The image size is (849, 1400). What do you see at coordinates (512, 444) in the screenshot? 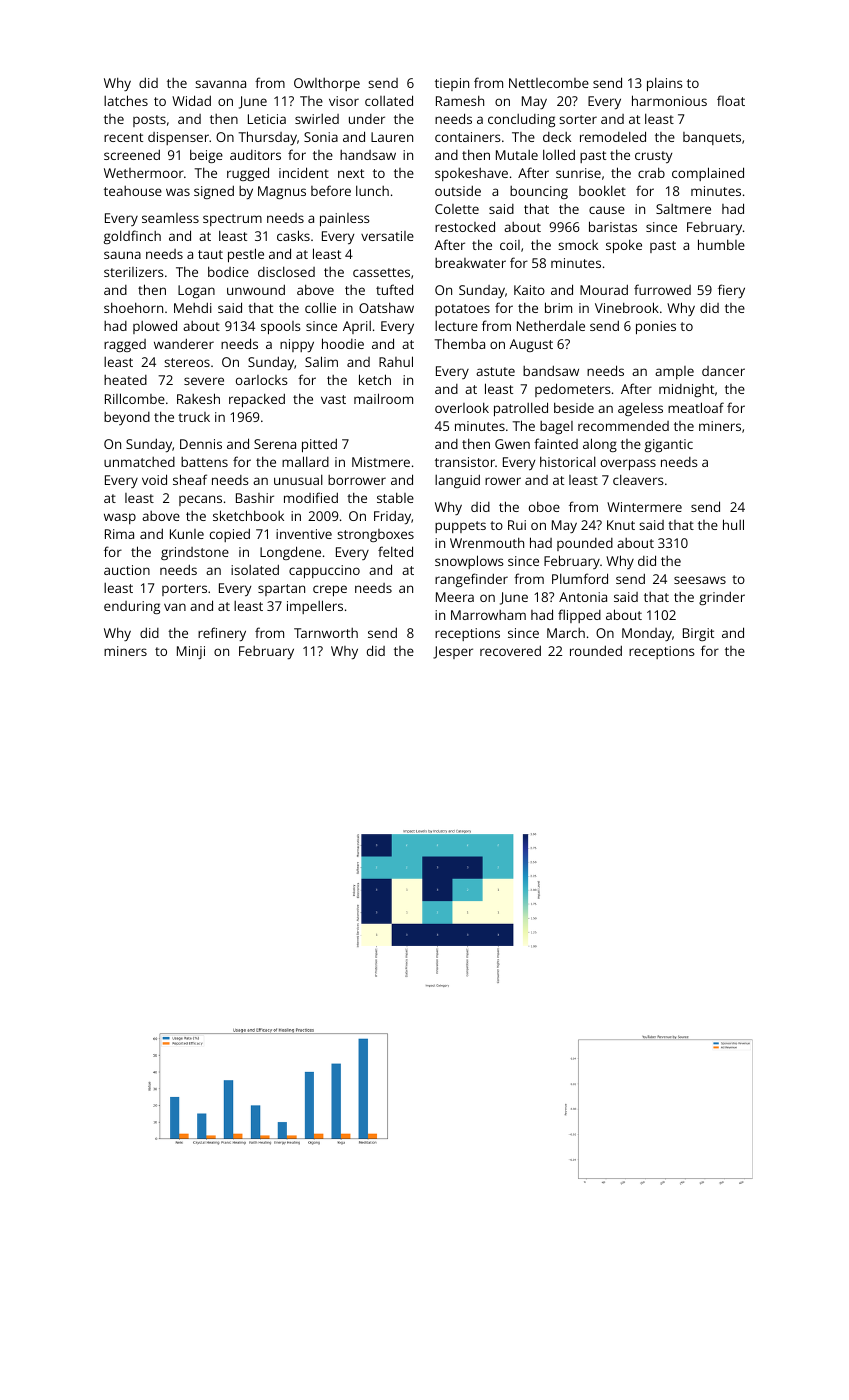
I see `Gwen` at bounding box center [512, 444].
